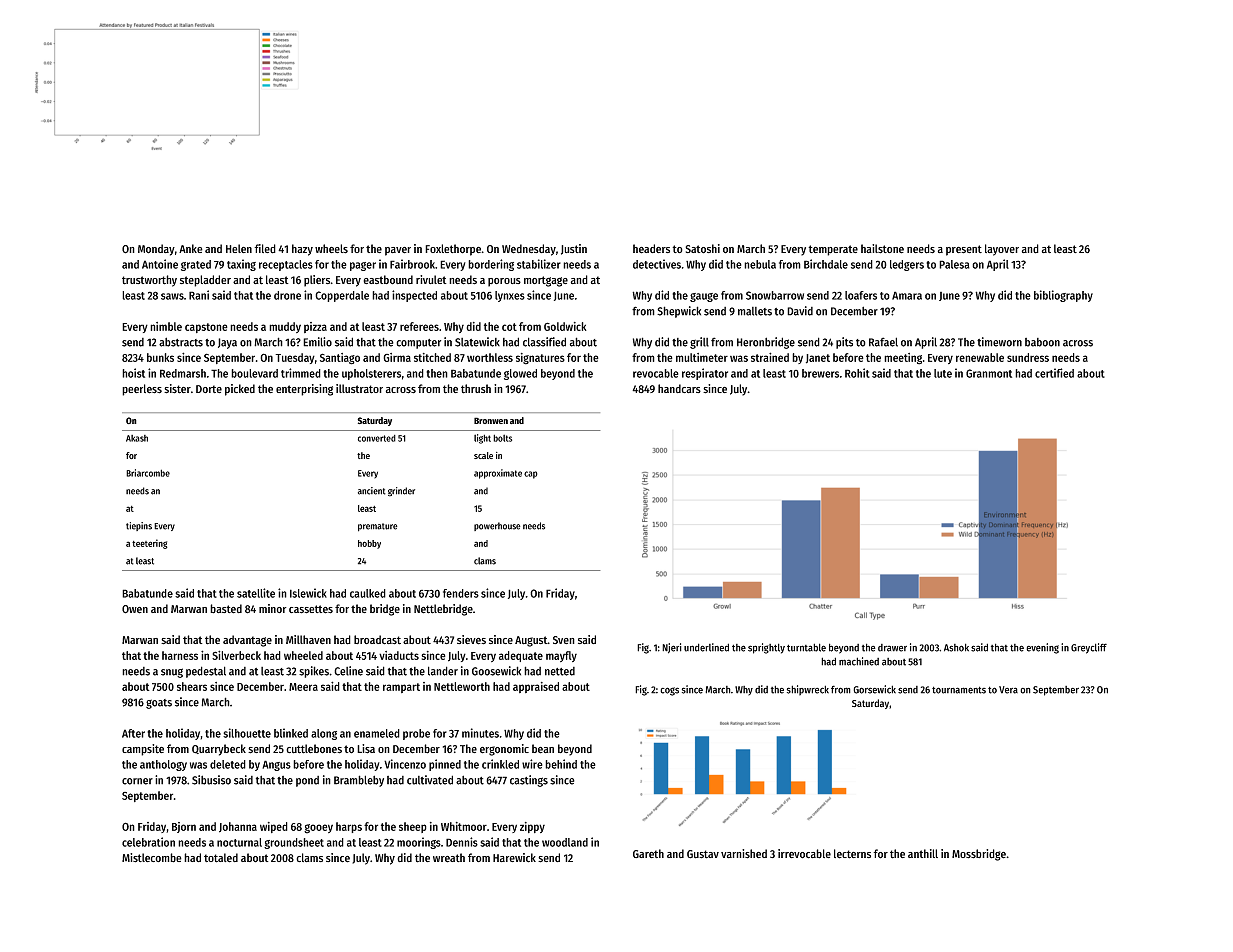  What do you see at coordinates (152, 858) in the screenshot?
I see `Mistlecombe` at bounding box center [152, 858].
